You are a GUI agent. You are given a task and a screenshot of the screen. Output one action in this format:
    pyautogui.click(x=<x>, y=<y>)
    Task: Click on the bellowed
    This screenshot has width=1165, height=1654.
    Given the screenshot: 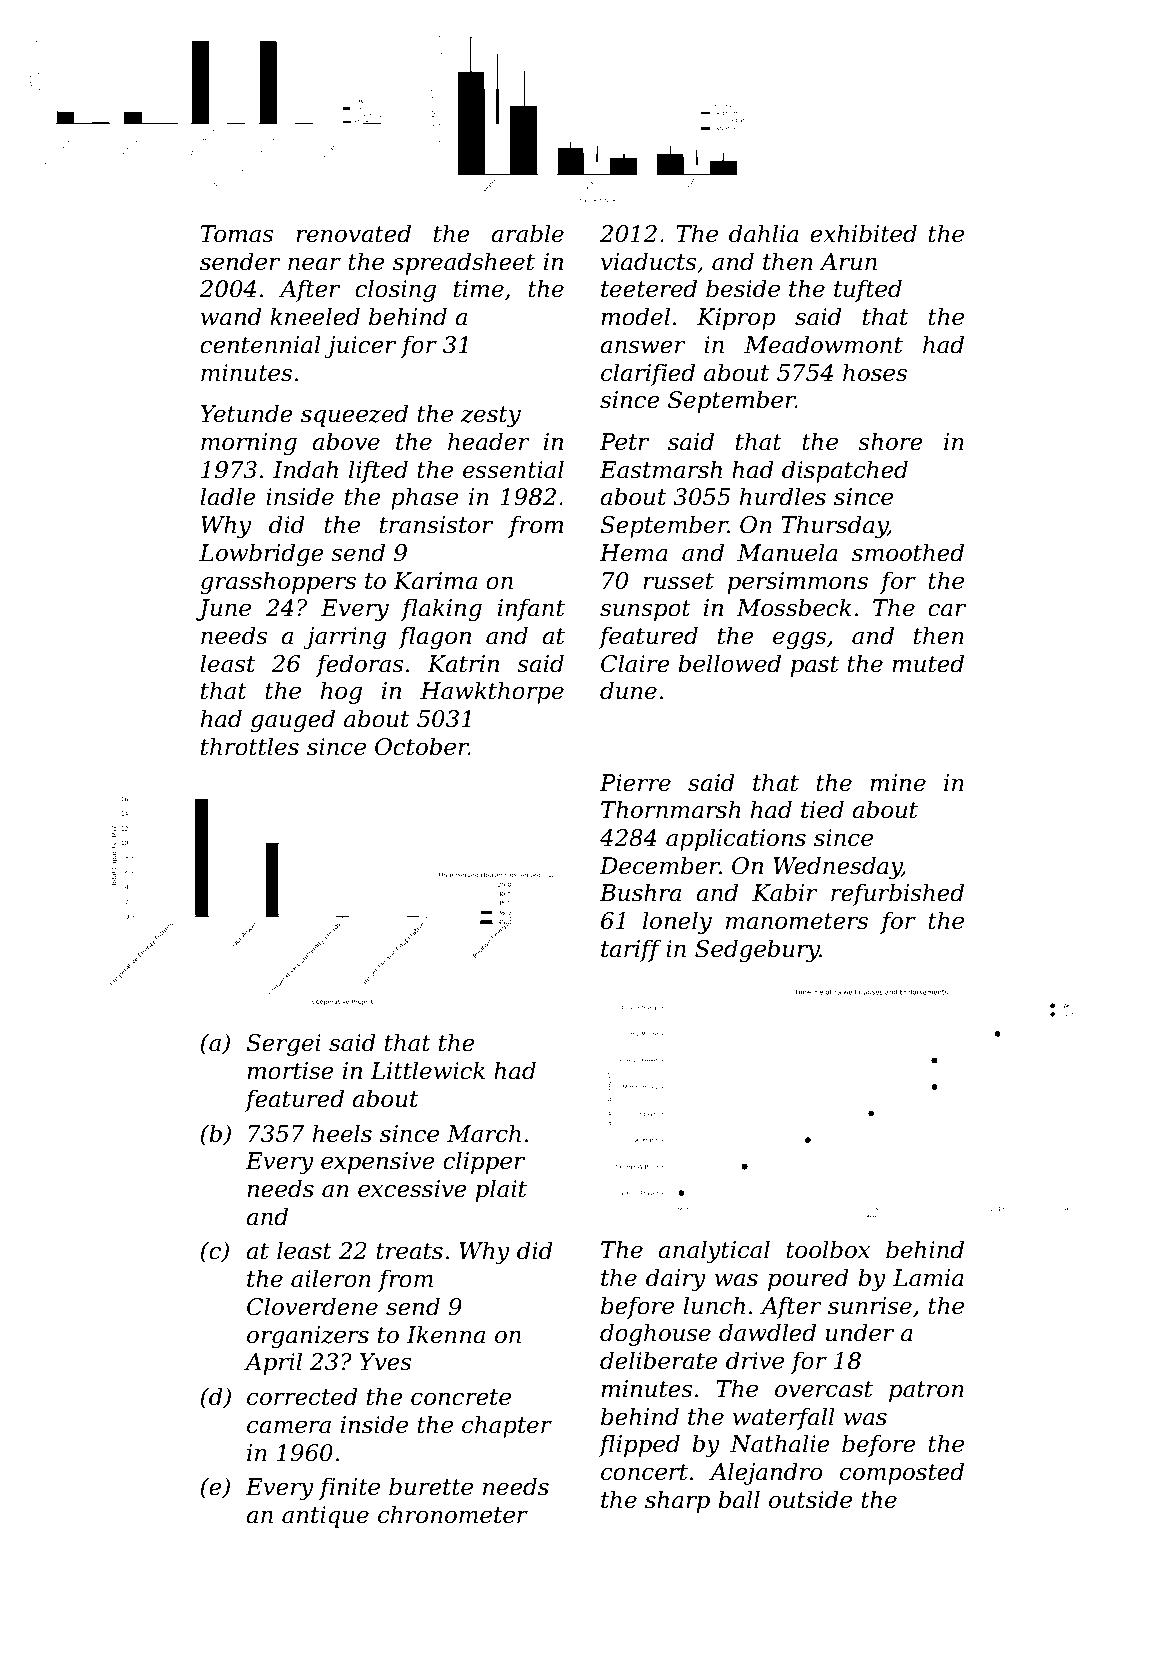 What is the action you would take?
    pyautogui.click(x=729, y=663)
